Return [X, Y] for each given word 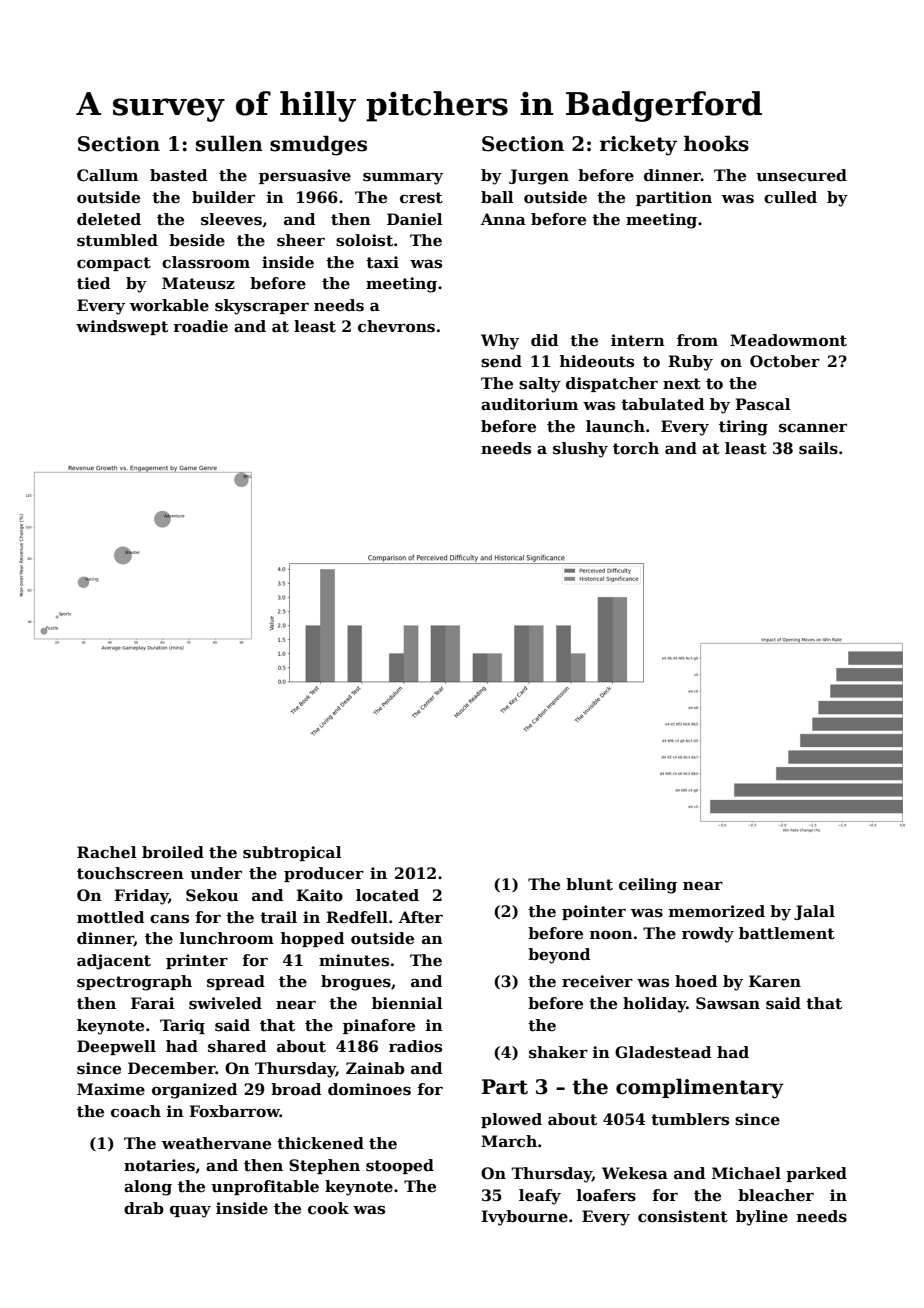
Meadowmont [788, 340]
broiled [173, 852]
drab [144, 1208]
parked [816, 1174]
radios [415, 1046]
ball [497, 197]
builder [223, 197]
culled [790, 197]
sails [818, 448]
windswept [122, 327]
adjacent [114, 962]
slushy [580, 450]
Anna [503, 219]
